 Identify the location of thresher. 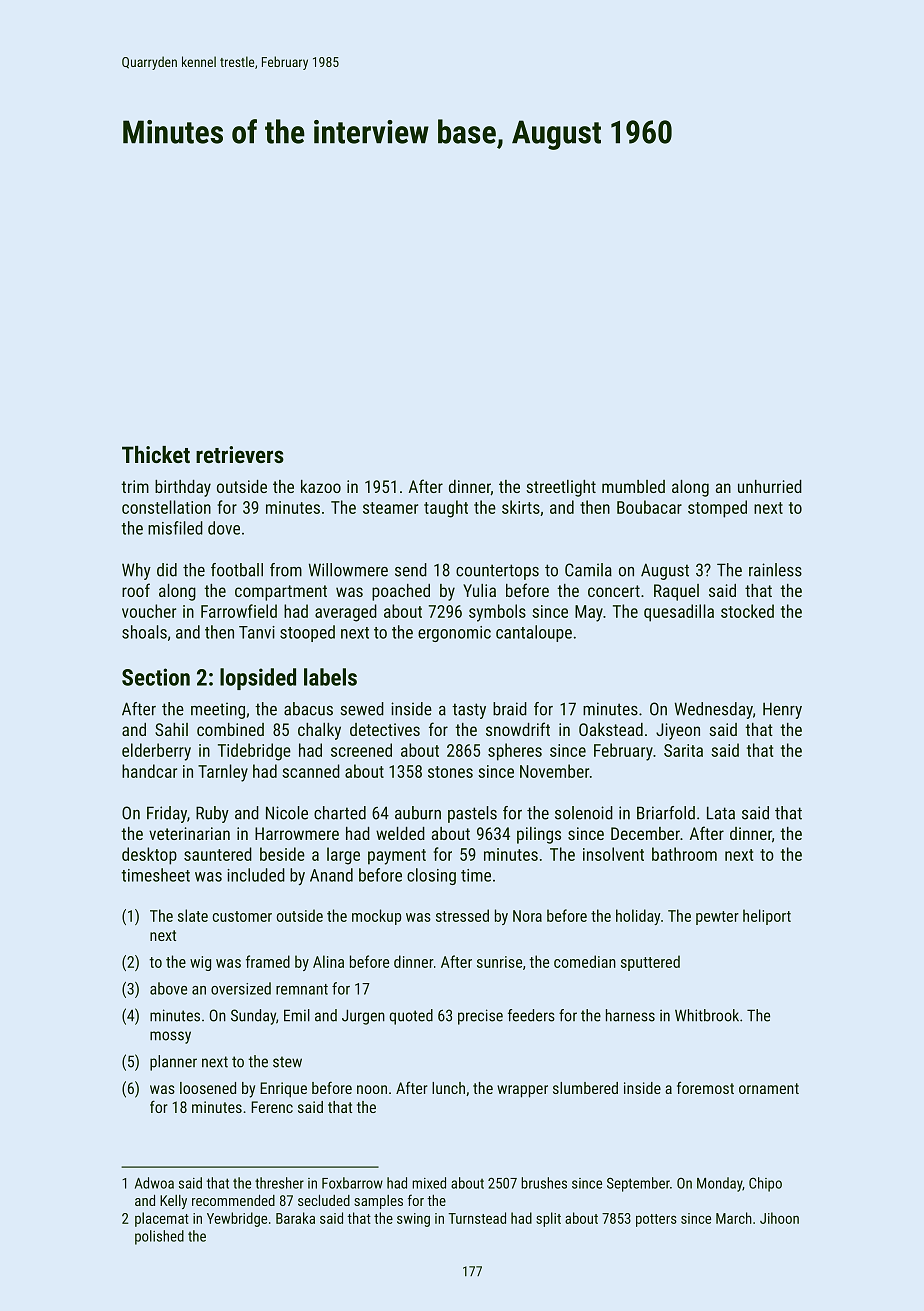
(279, 1183).
